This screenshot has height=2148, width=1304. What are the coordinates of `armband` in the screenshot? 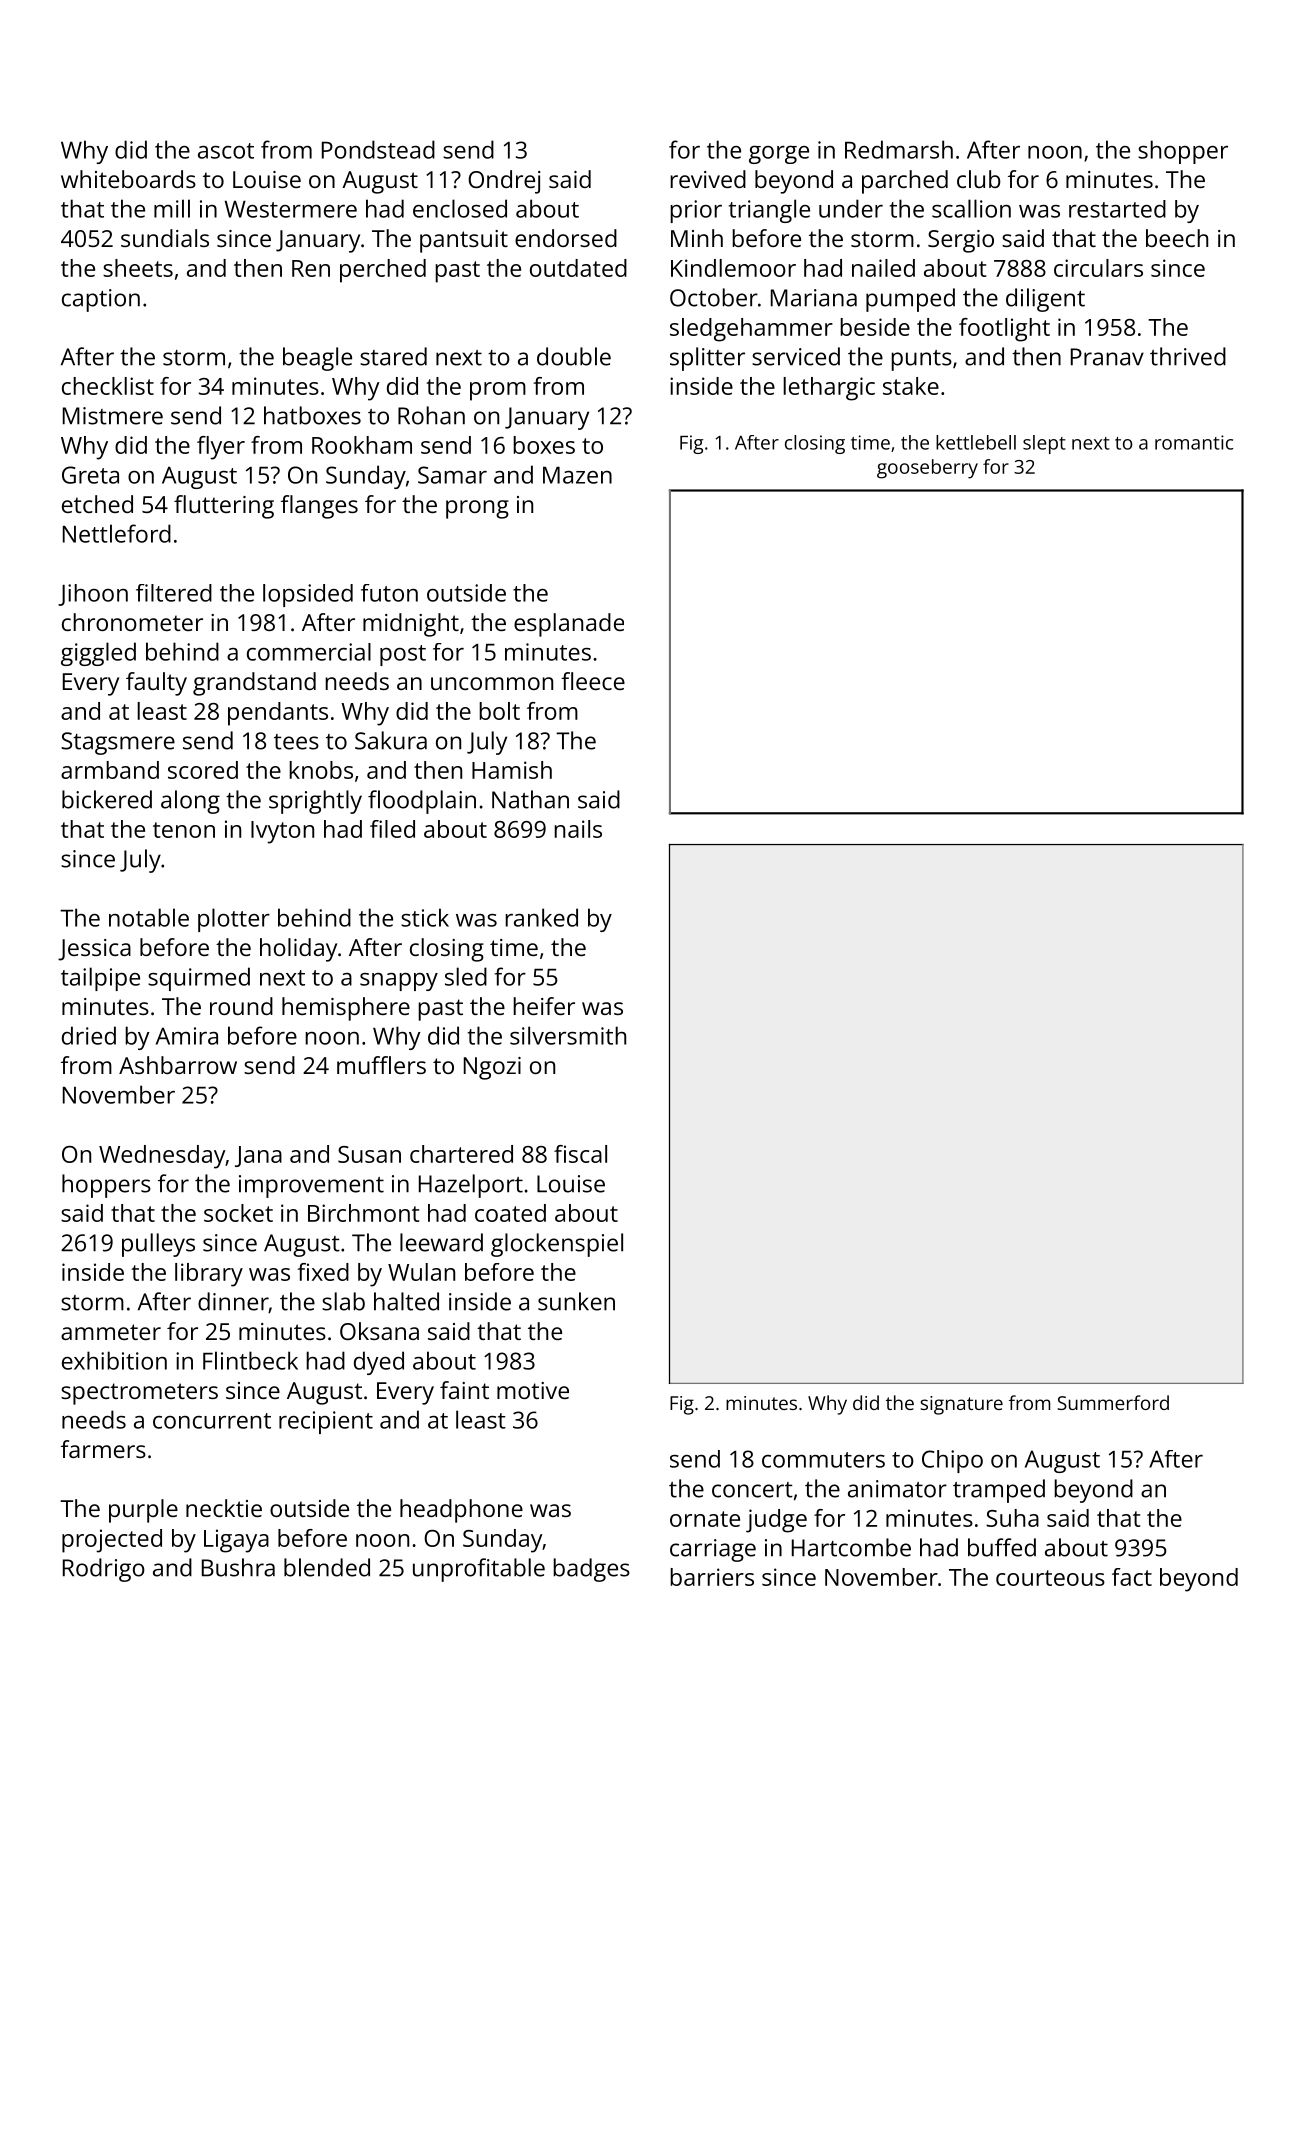 It's located at (110, 770).
